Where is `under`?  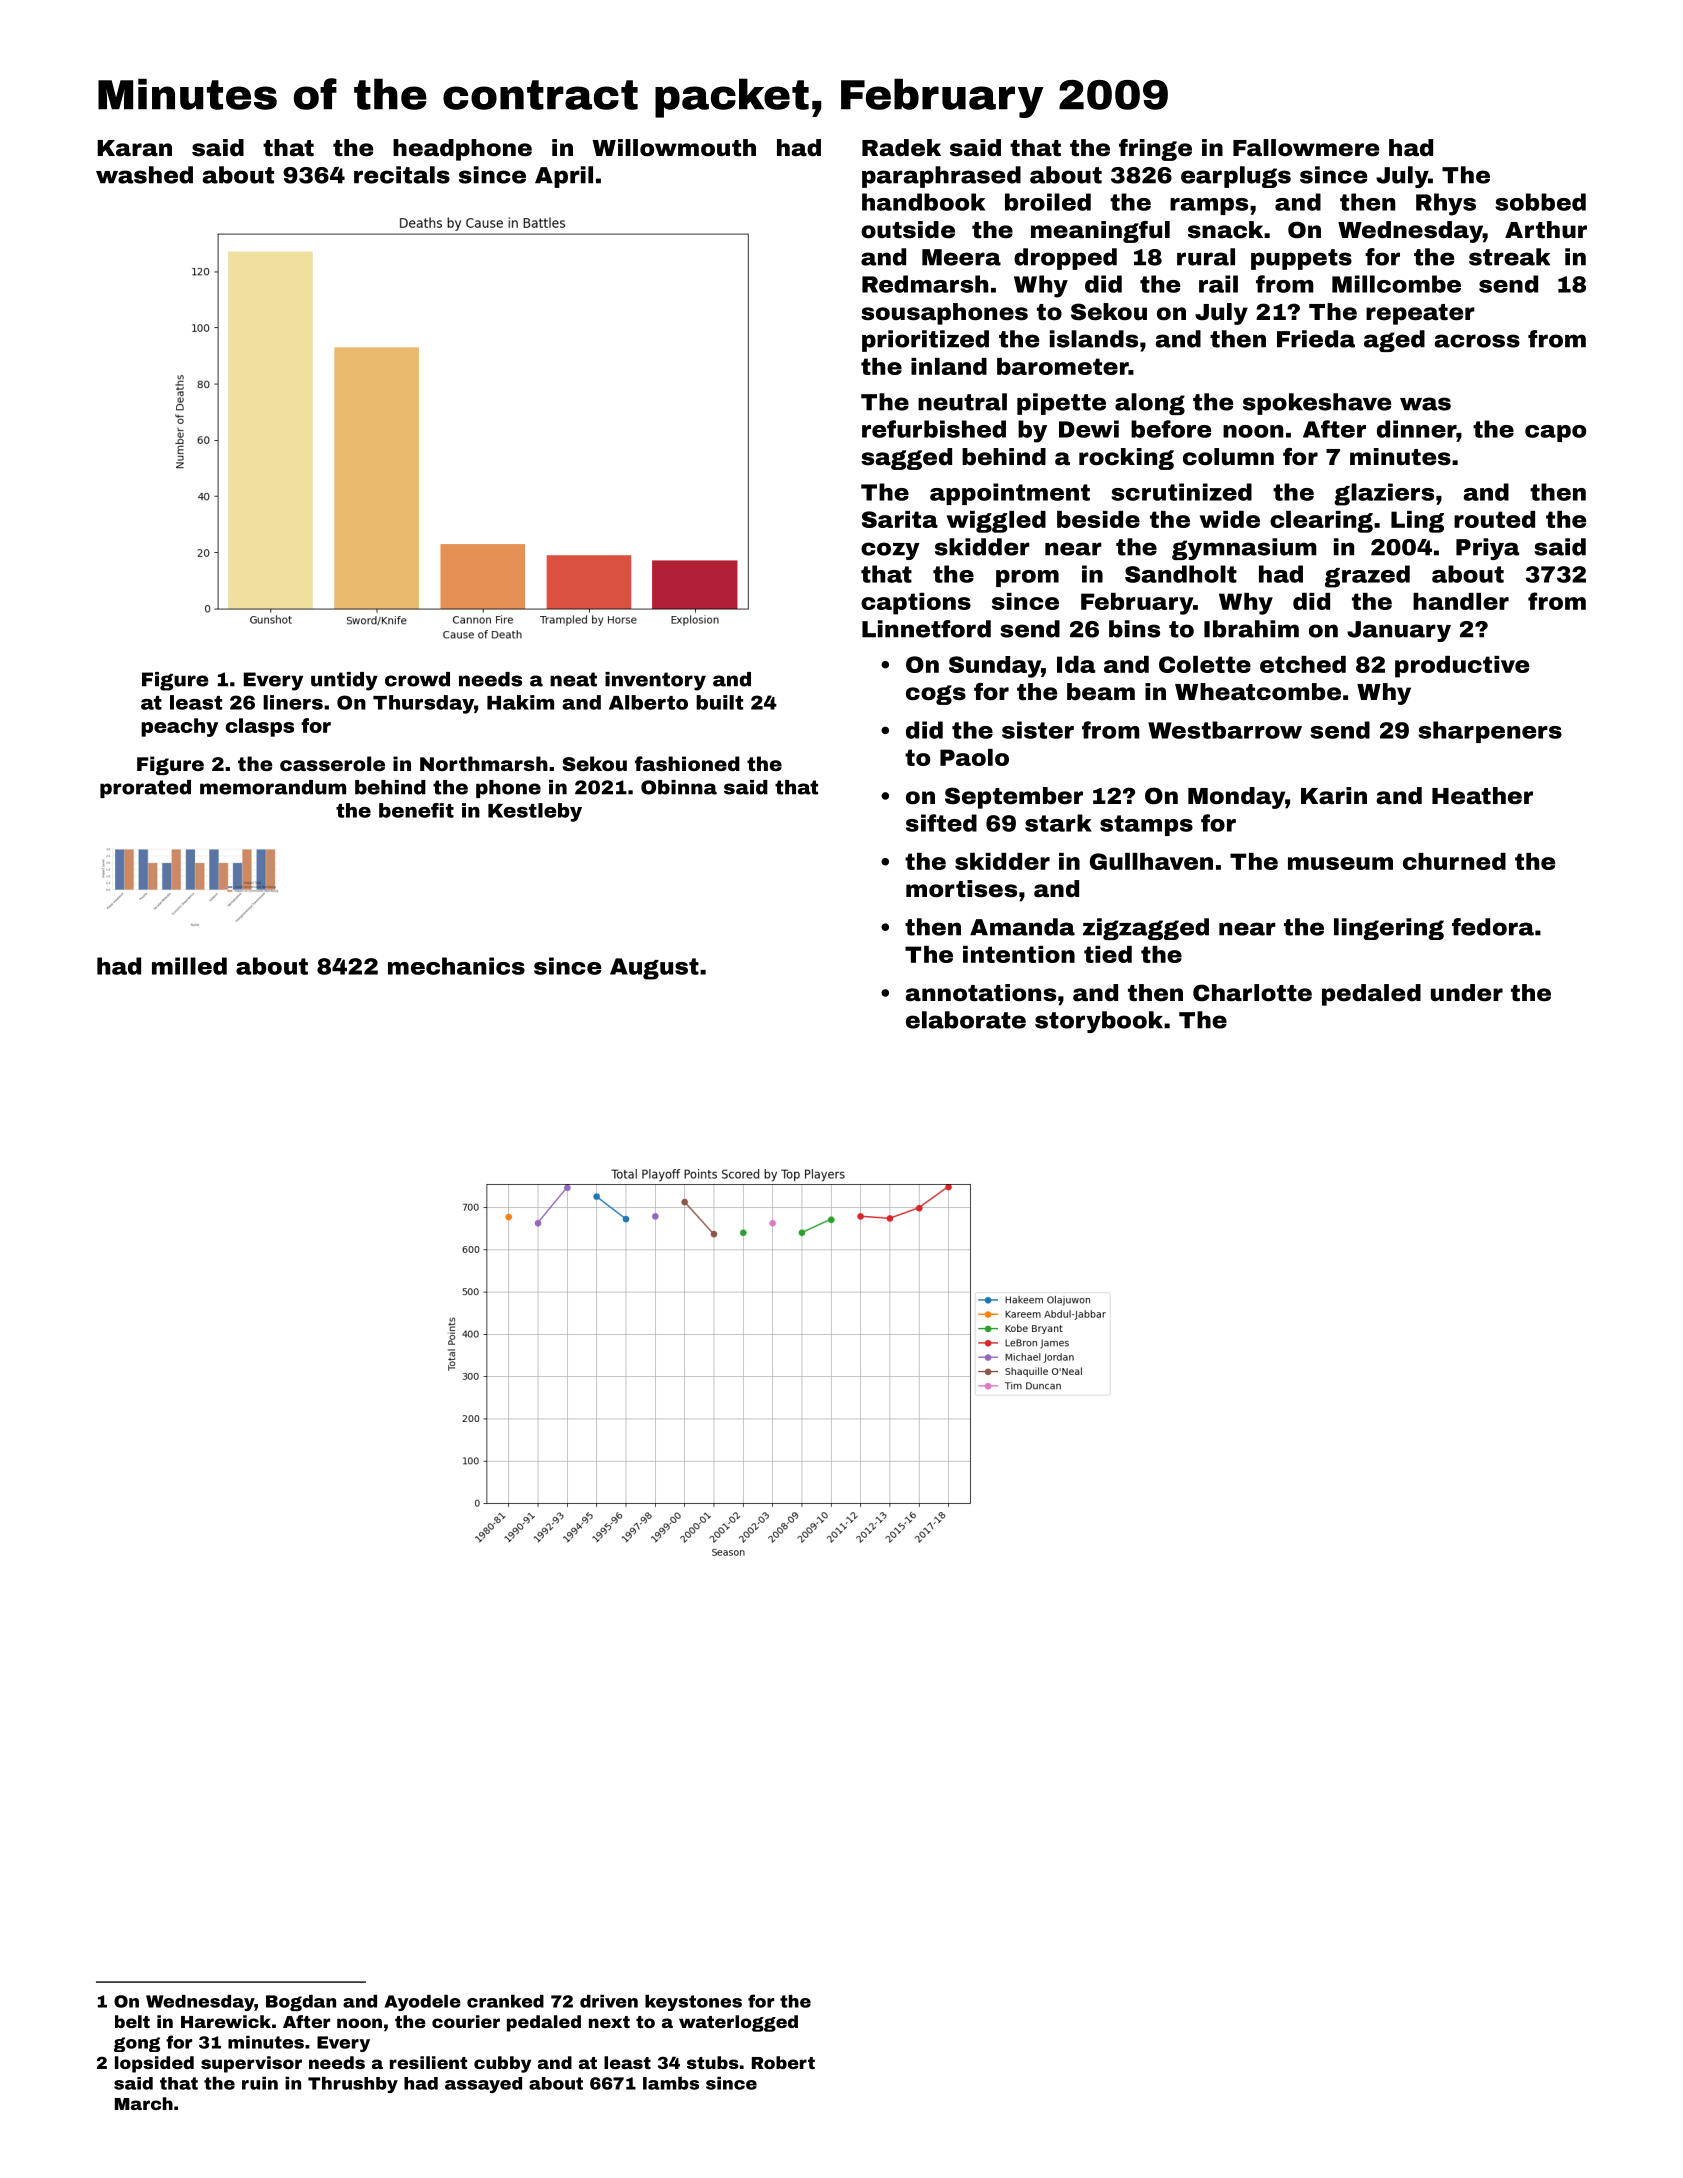 under is located at coordinates (1467, 993).
